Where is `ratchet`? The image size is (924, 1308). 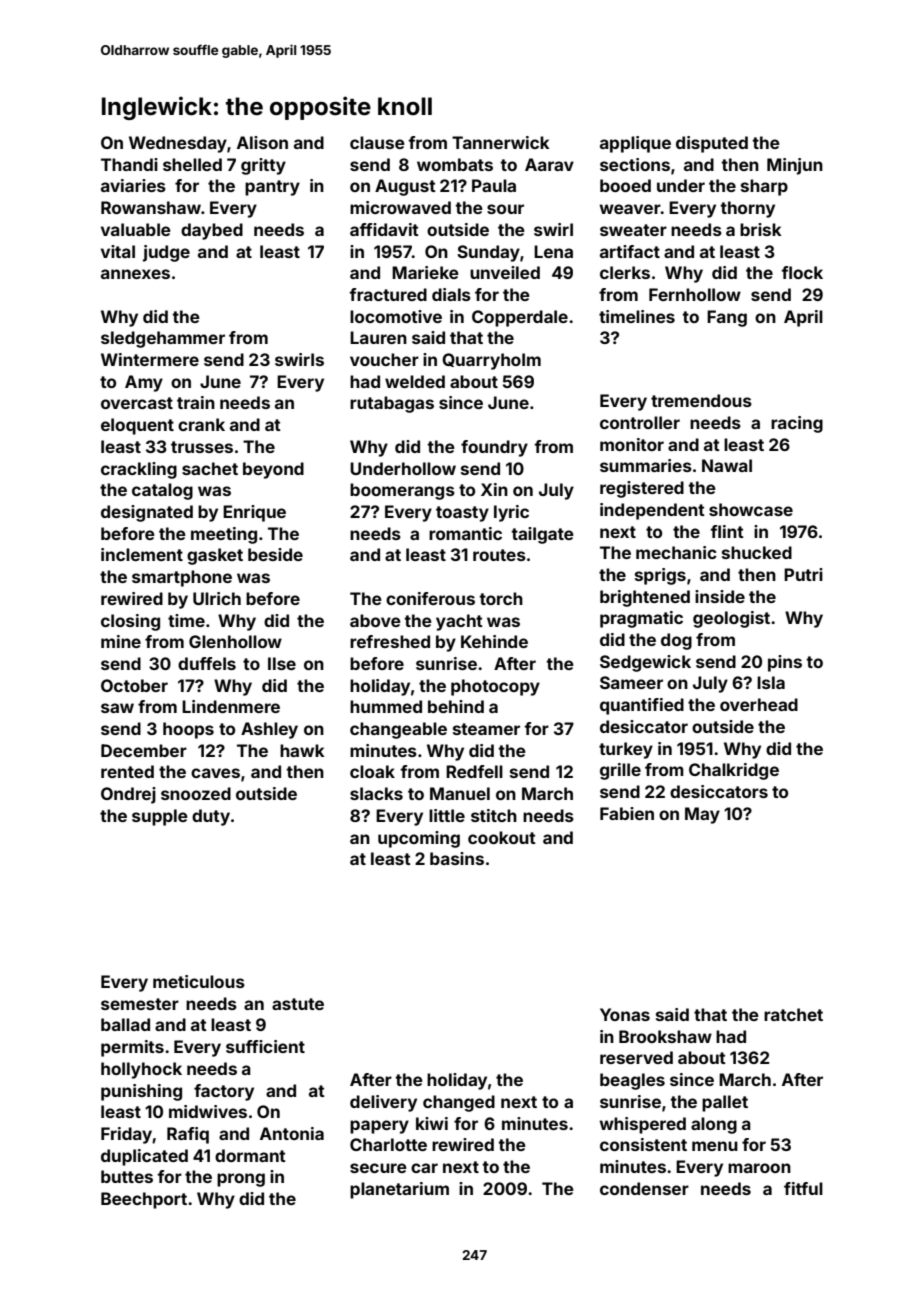
ratchet is located at coordinates (793, 1014).
